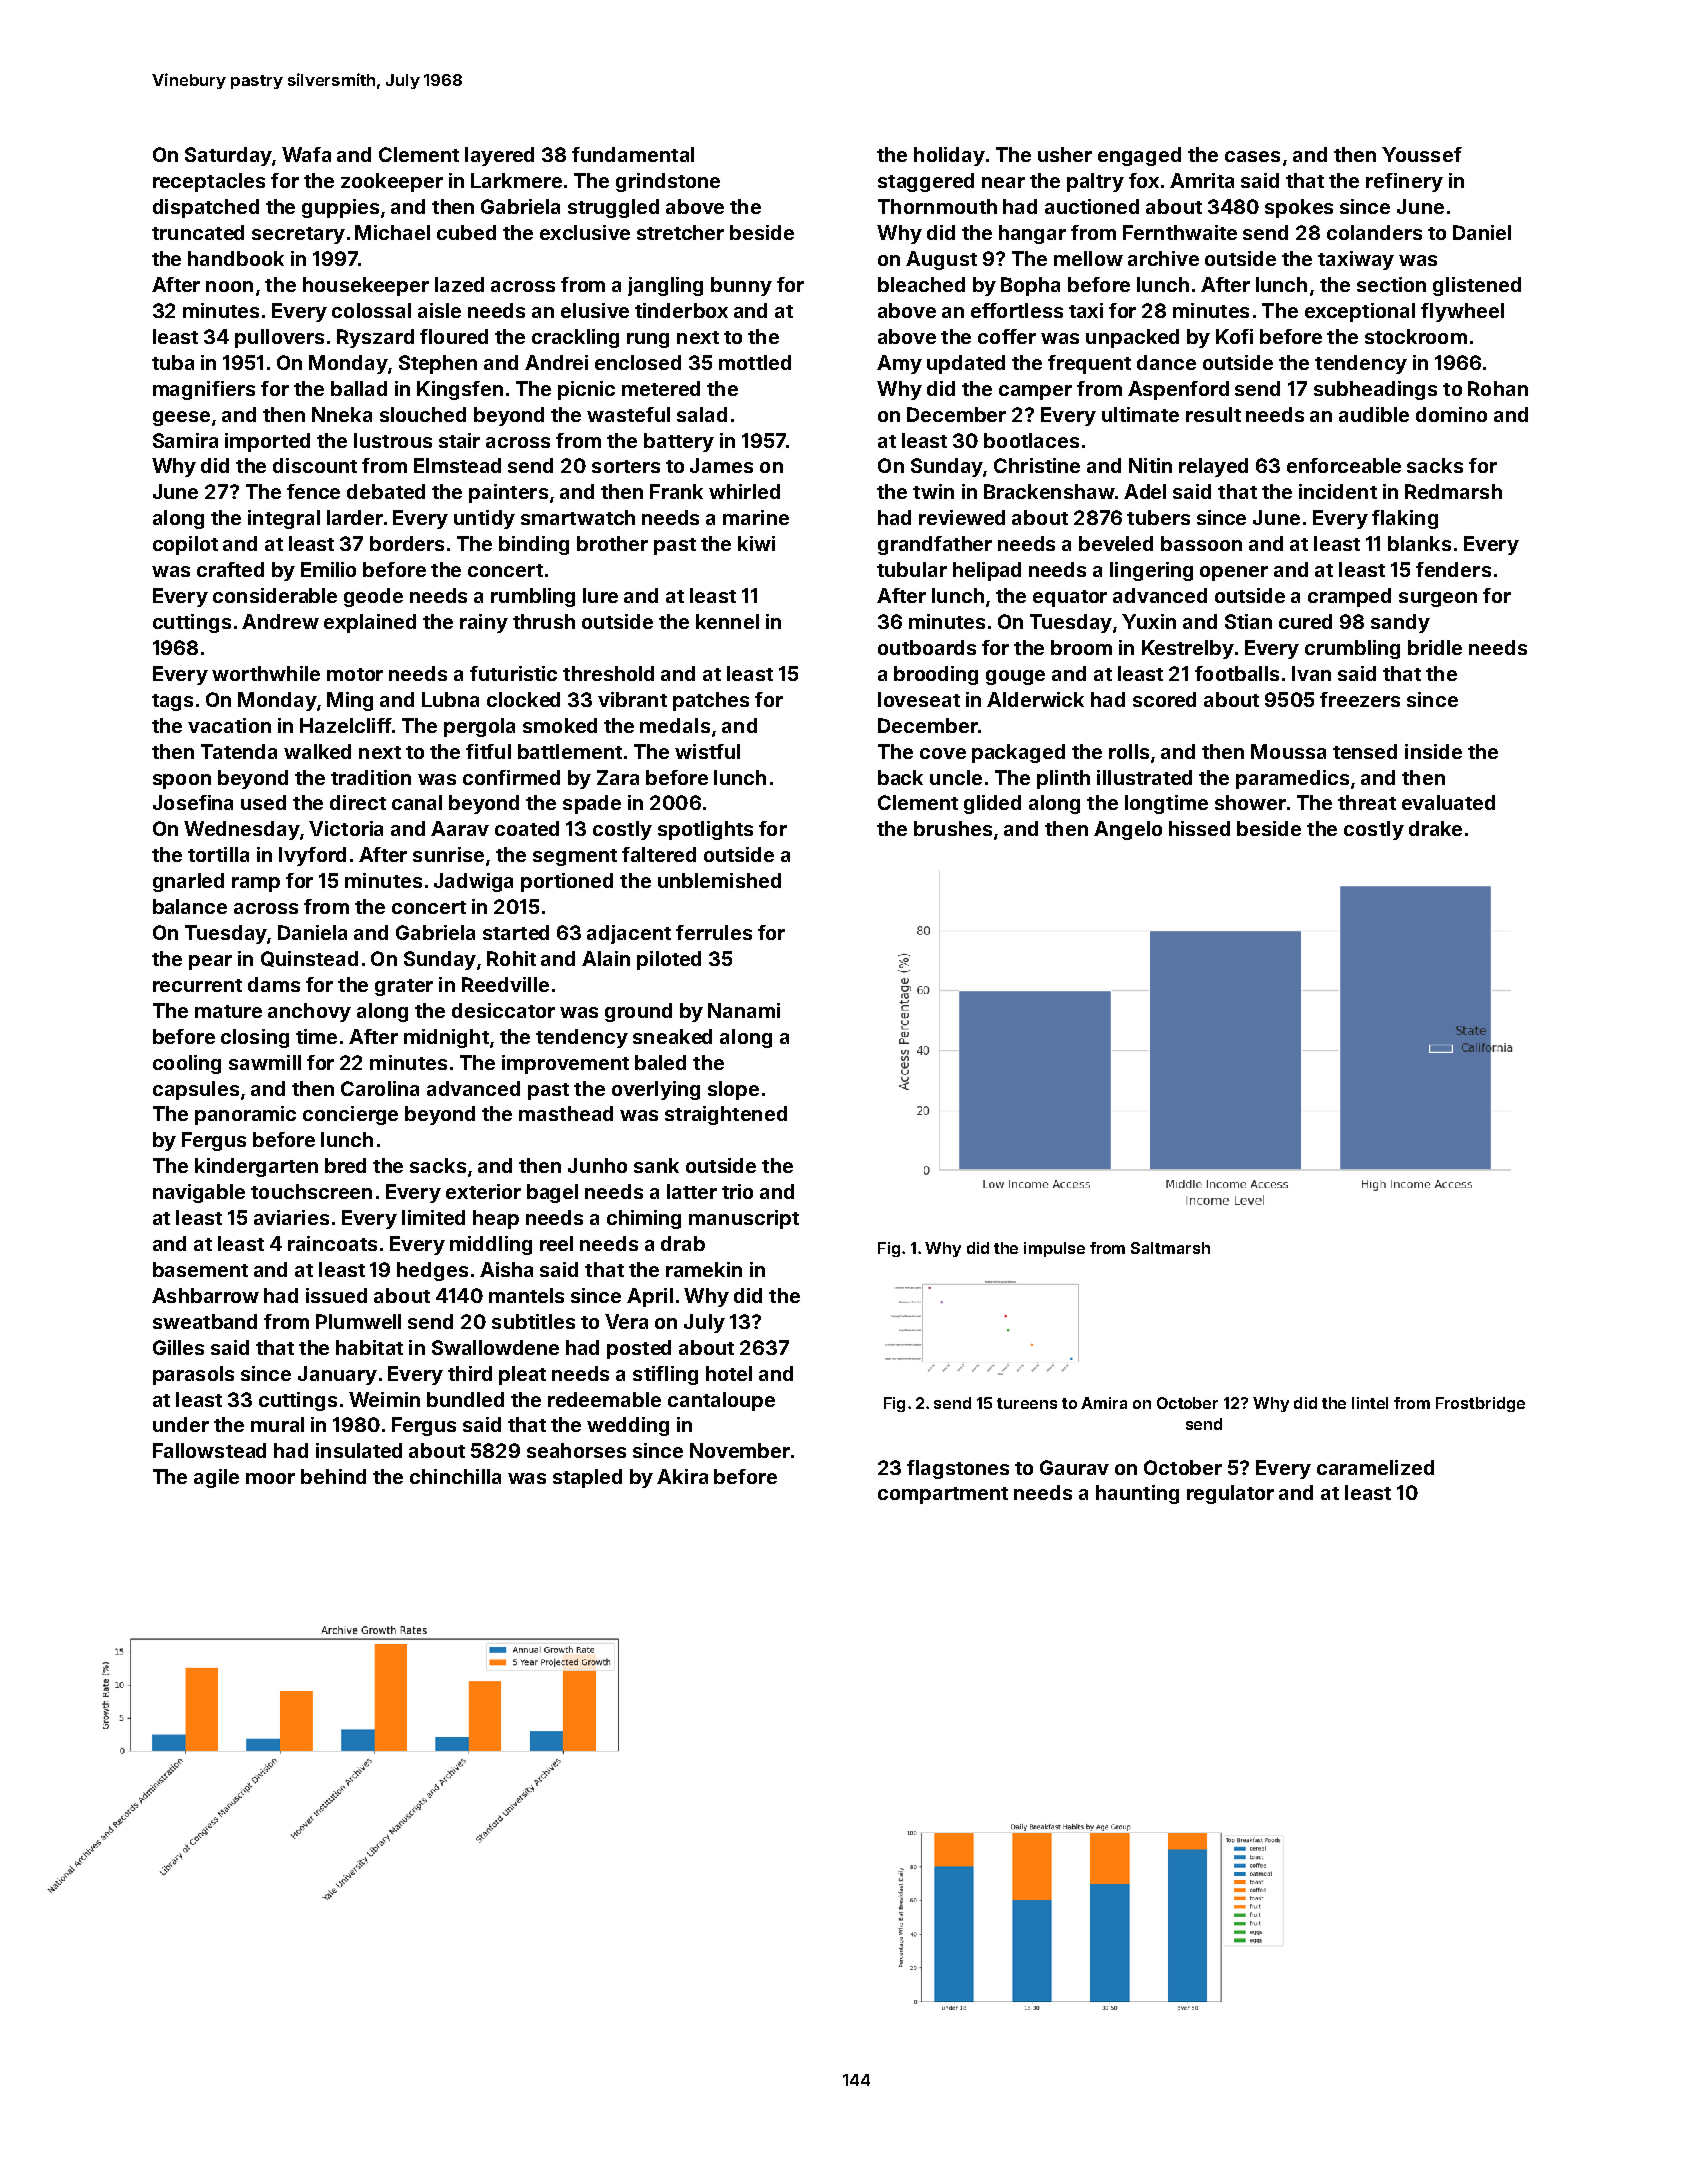  Describe the element at coordinates (333, 1476) in the screenshot. I see `behind` at that location.
